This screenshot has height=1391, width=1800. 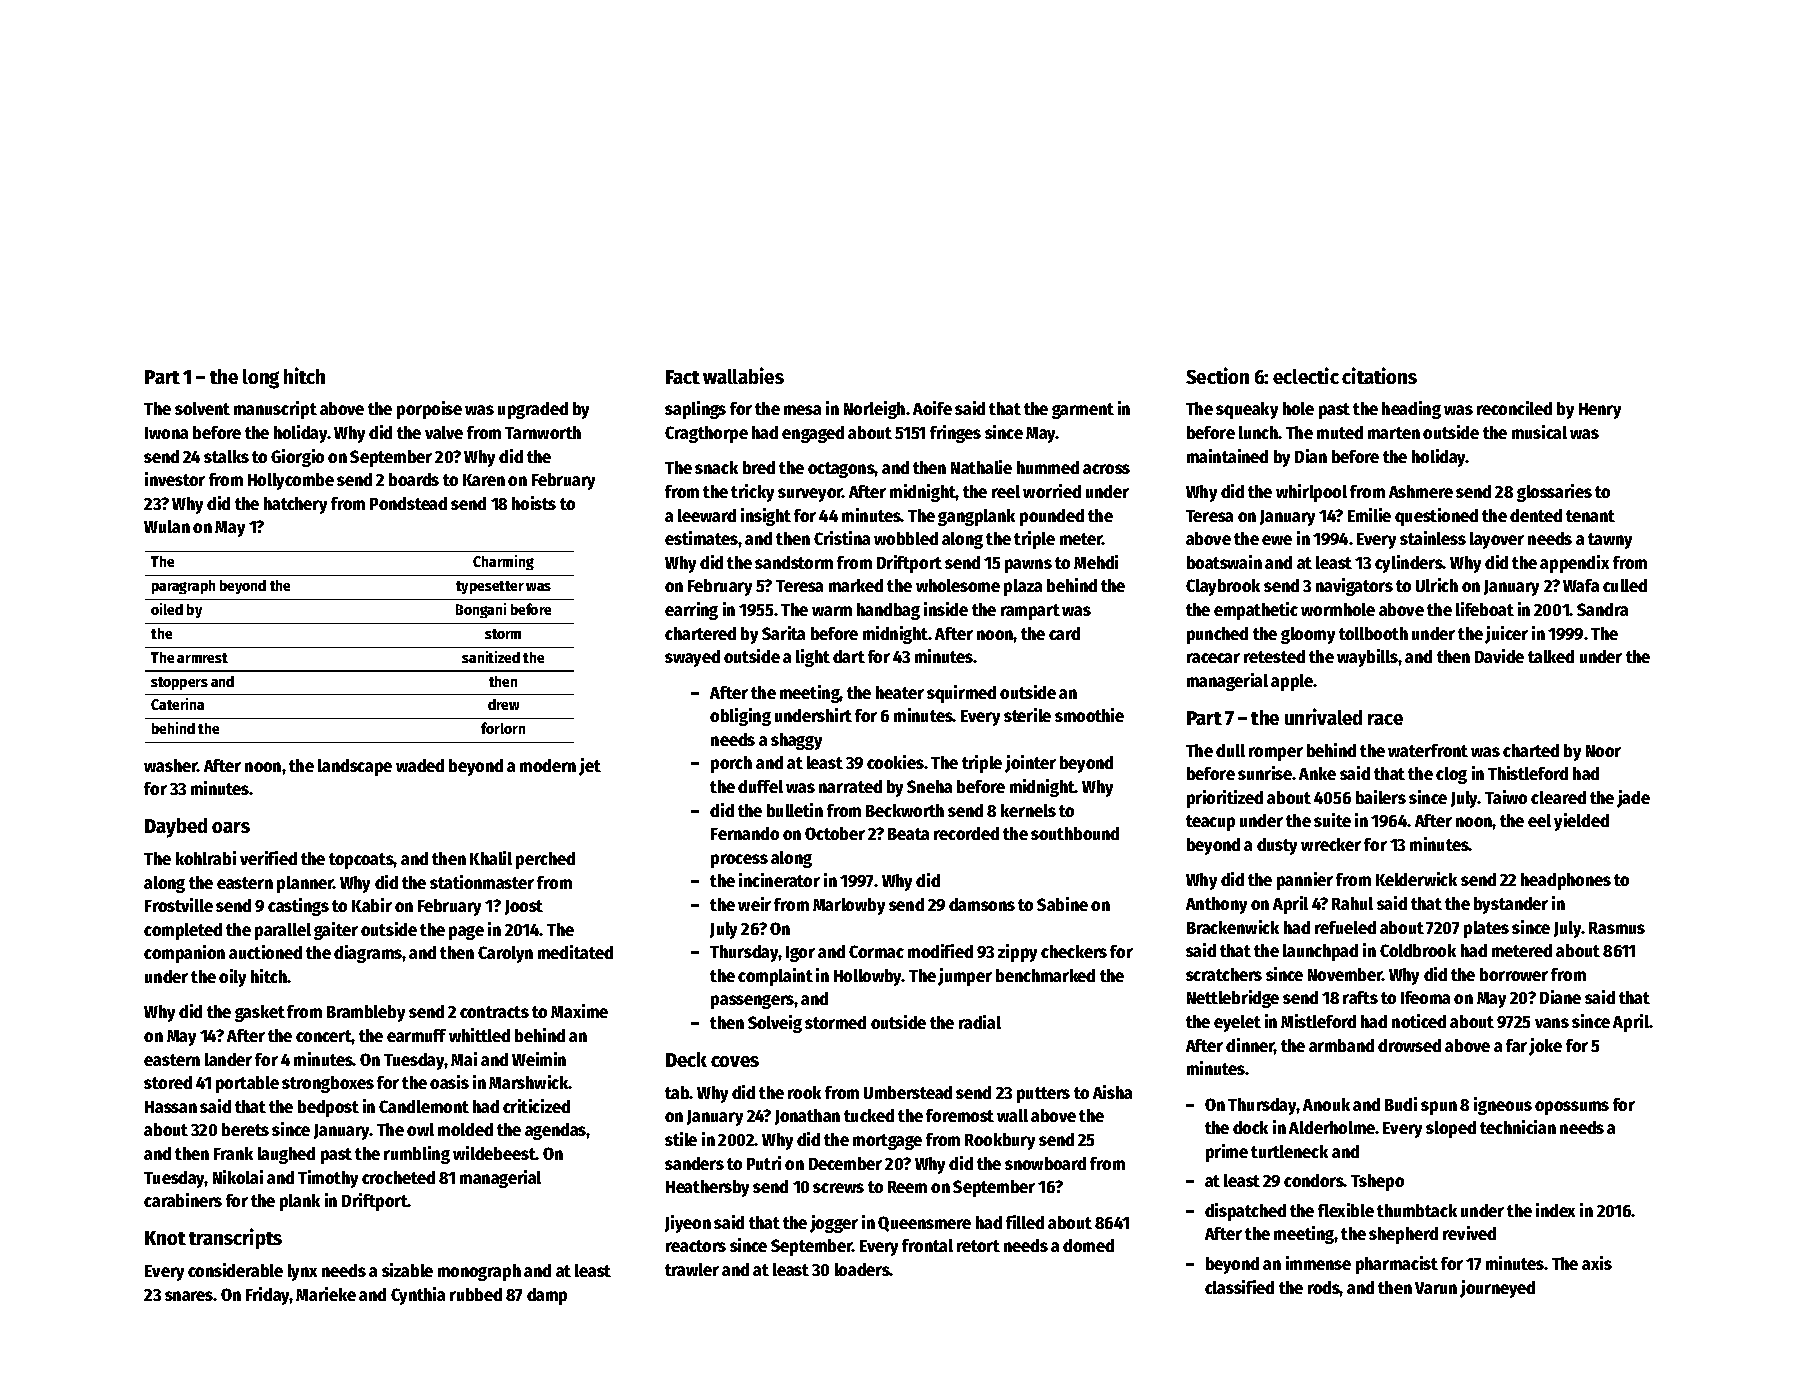 I want to click on classified, so click(x=1239, y=1287).
